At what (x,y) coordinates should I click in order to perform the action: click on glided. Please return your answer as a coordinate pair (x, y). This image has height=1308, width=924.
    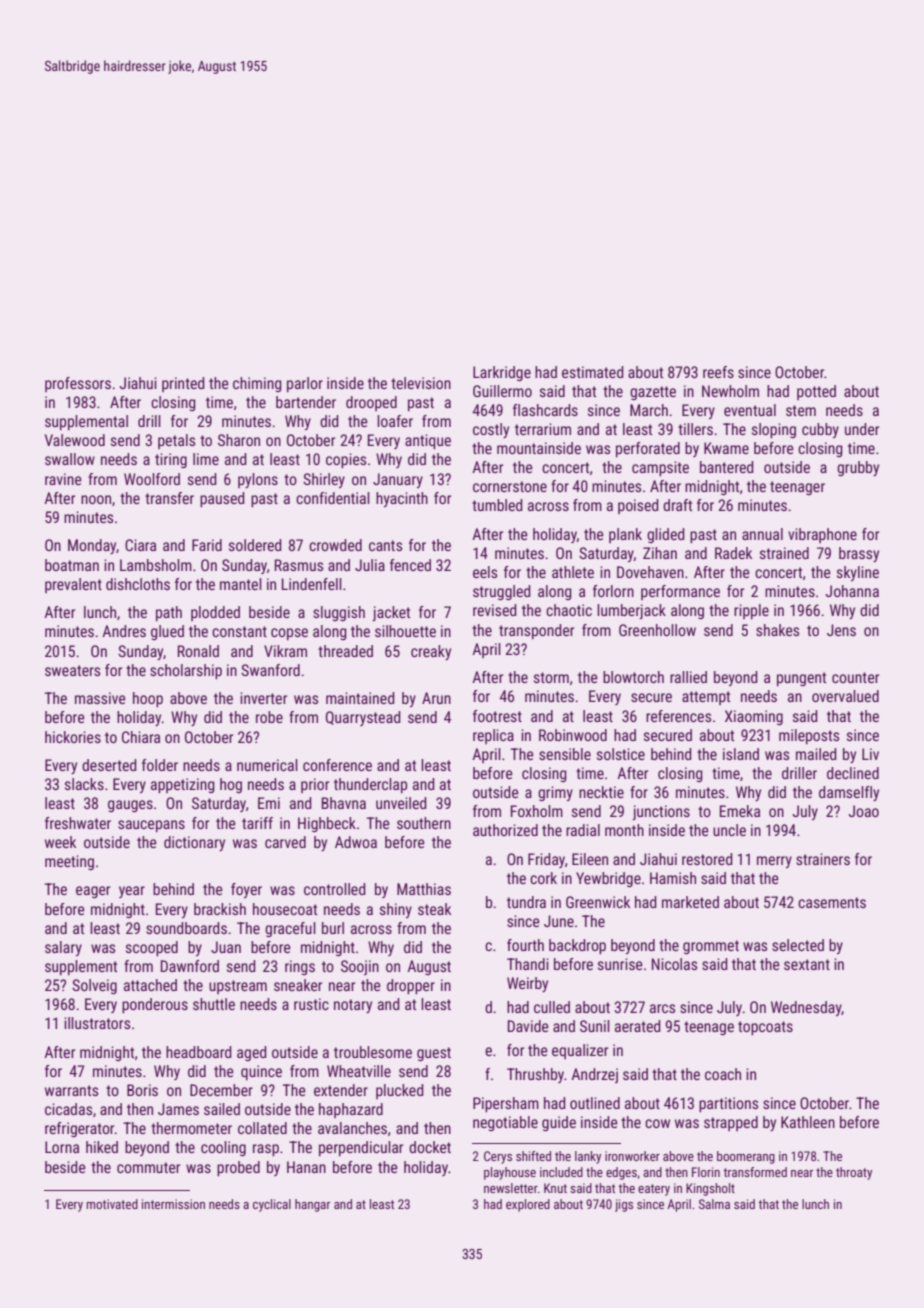
    Looking at the image, I should click on (666, 535).
